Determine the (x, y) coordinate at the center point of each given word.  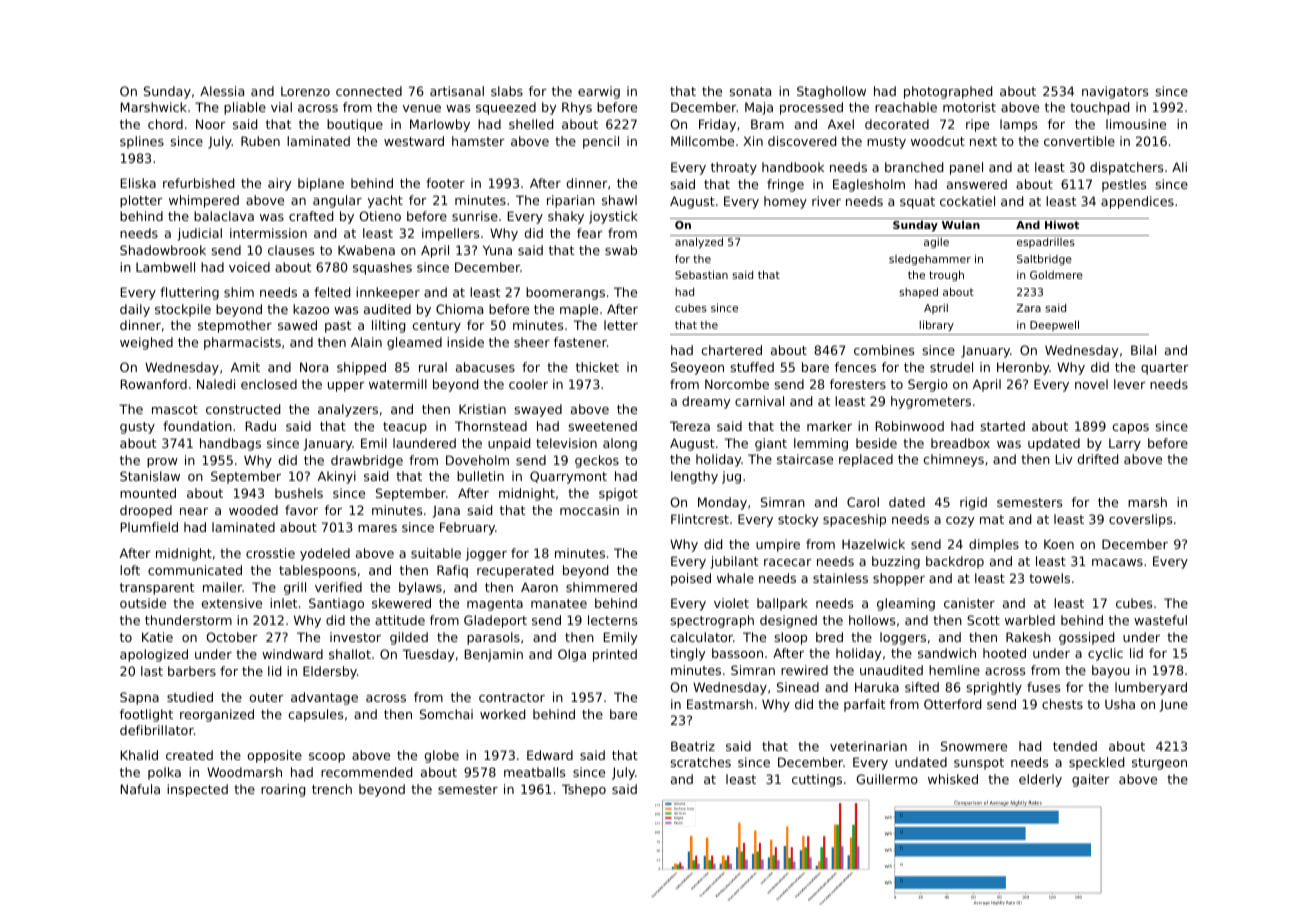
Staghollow (831, 92)
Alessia (222, 91)
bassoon (737, 653)
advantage (324, 698)
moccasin (589, 510)
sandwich (947, 653)
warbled (1030, 620)
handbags (230, 444)
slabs (507, 91)
